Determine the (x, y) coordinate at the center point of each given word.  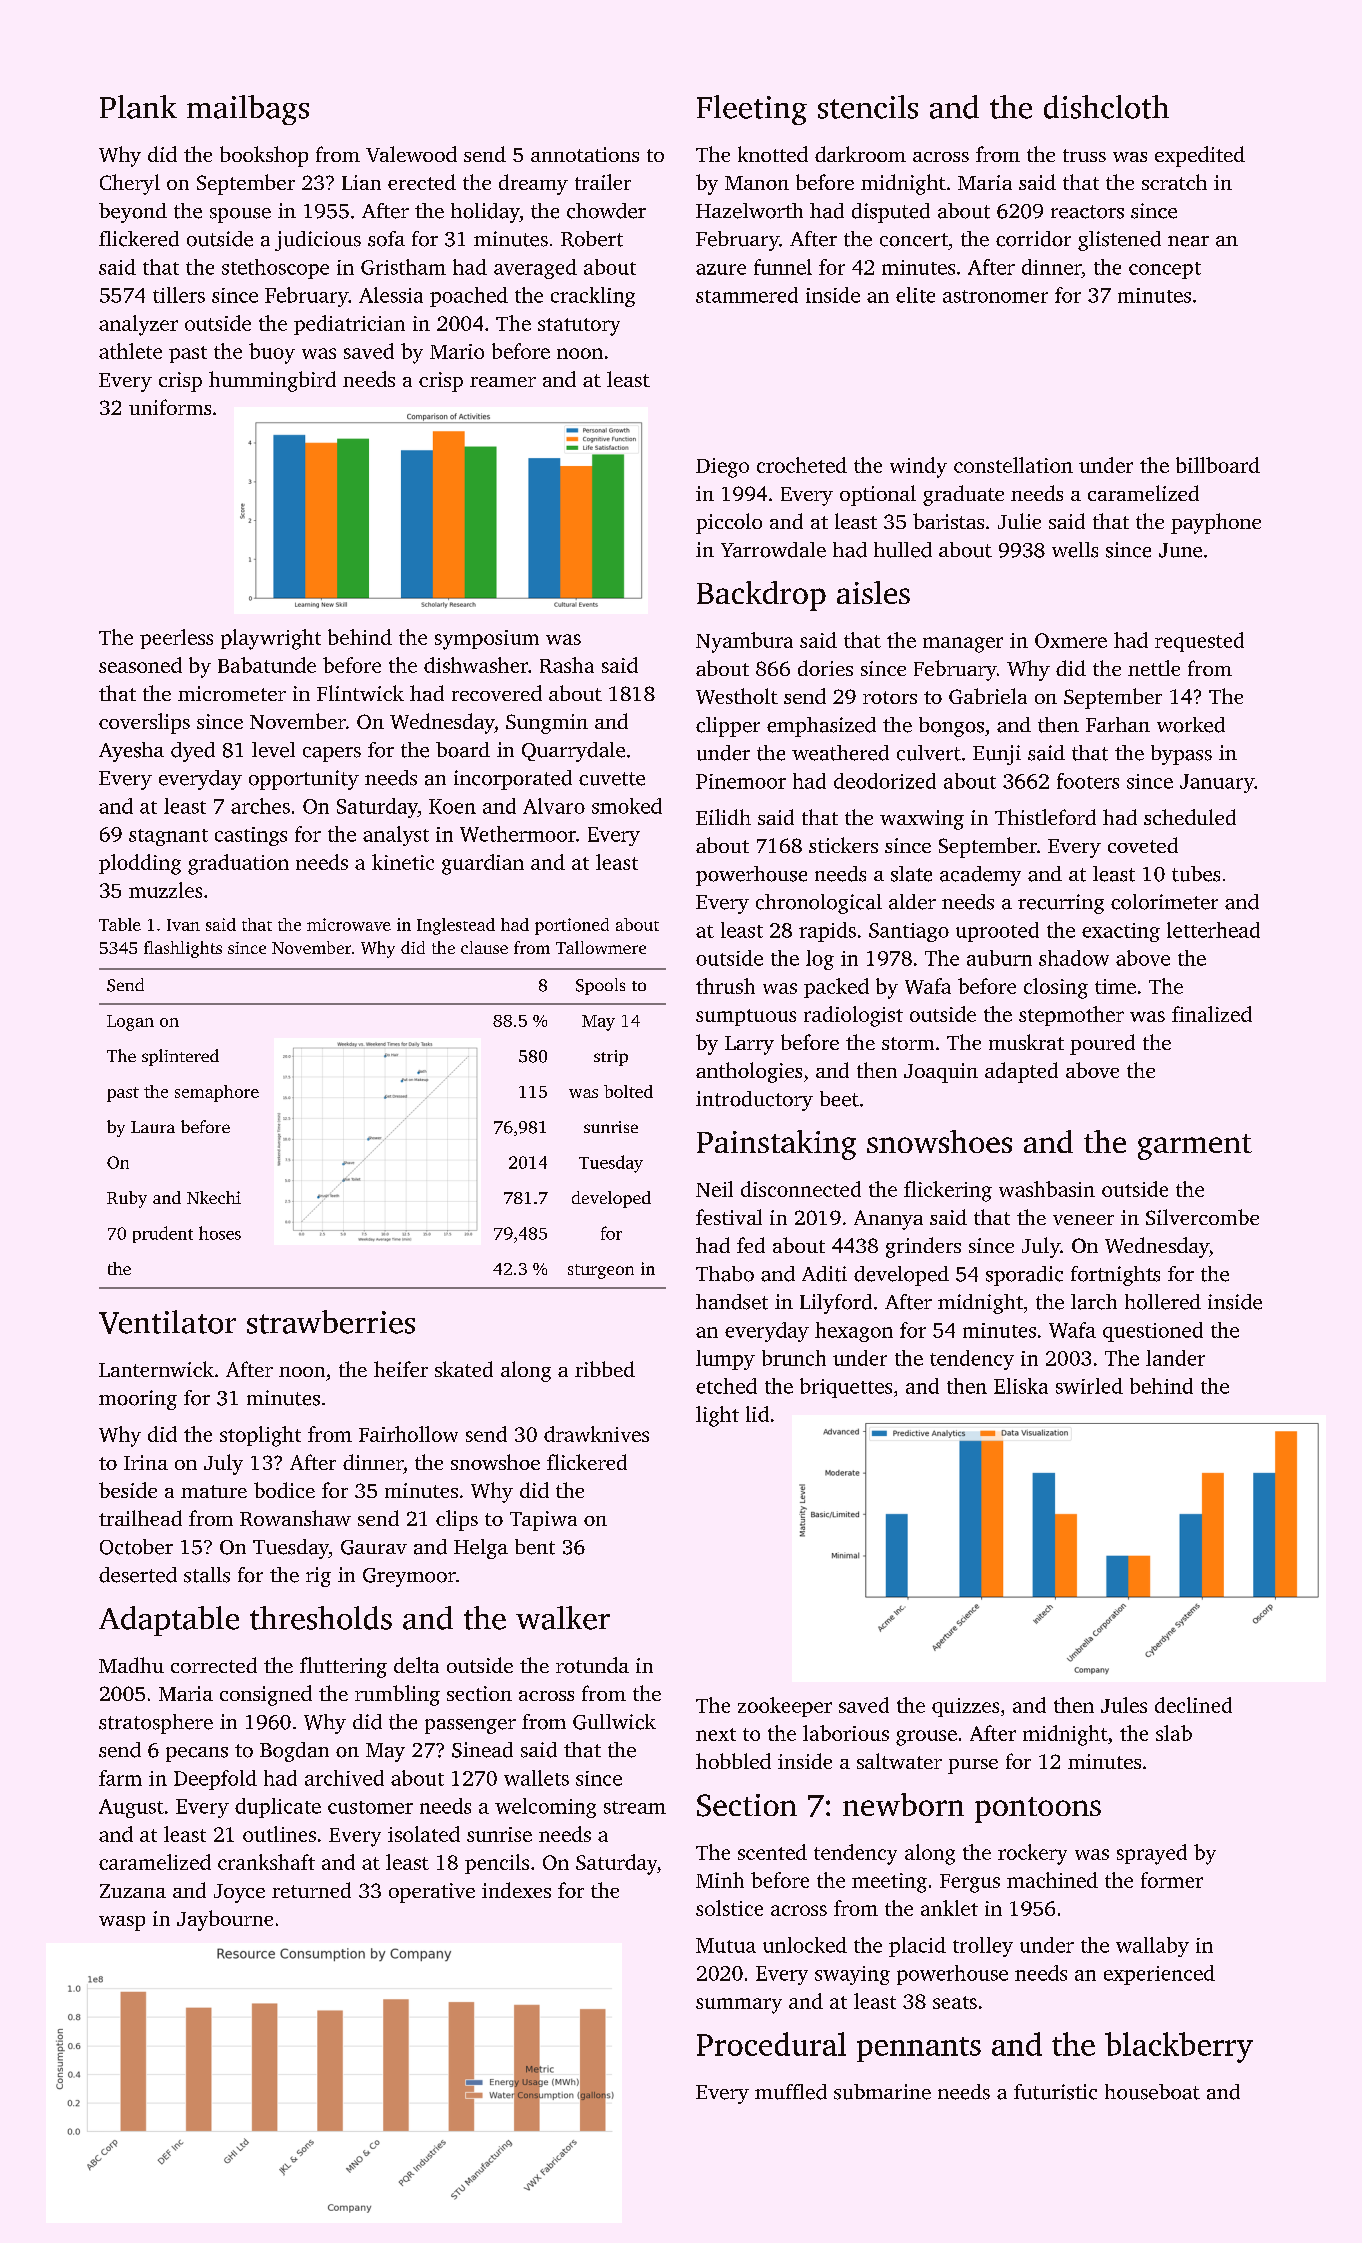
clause (484, 947)
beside (128, 1490)
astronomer (995, 296)
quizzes (965, 1707)
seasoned (140, 665)
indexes (516, 1890)
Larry (749, 1045)
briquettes (846, 1388)
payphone (1216, 523)
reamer (503, 382)
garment (1195, 1147)
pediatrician (349, 325)
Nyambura (744, 642)
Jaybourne (225, 1920)
